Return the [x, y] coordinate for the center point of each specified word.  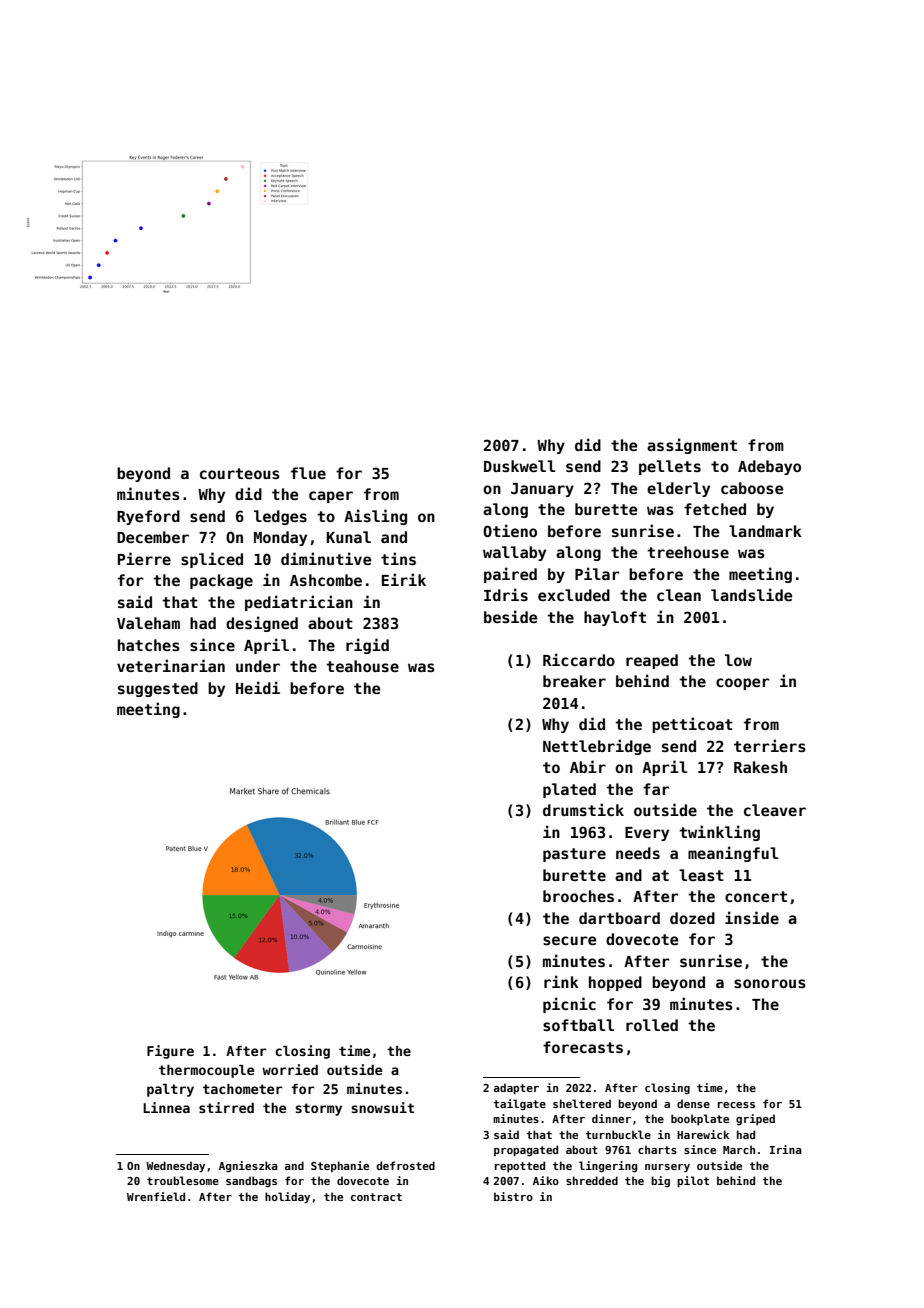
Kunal [349, 537]
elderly [678, 489]
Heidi [258, 687]
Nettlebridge [597, 747]
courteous [240, 473]
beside [510, 616]
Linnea [166, 1107]
